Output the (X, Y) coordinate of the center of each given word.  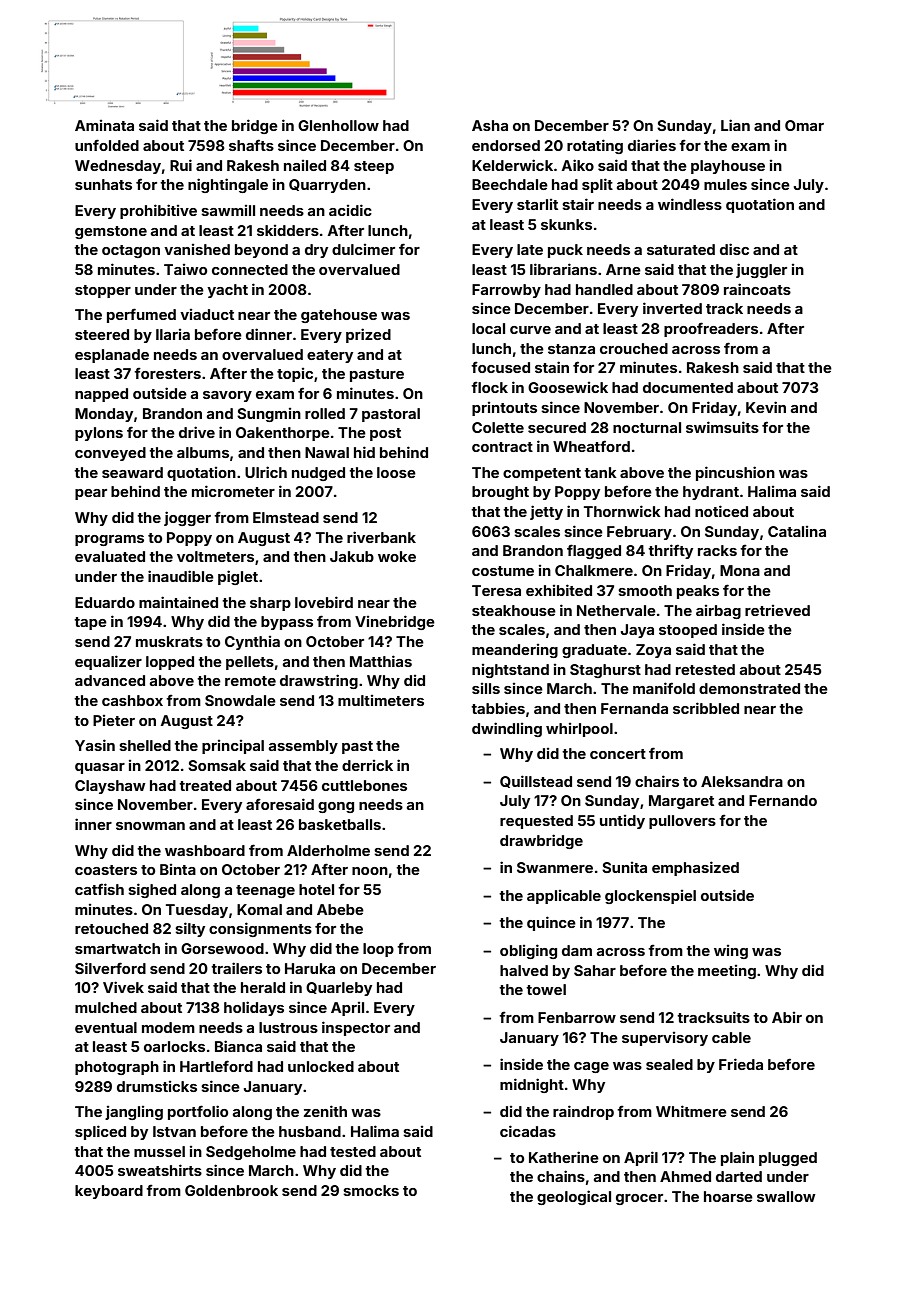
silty (190, 929)
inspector (356, 1028)
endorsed (506, 145)
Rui (181, 165)
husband (310, 1131)
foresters (167, 373)
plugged (788, 1159)
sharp (270, 604)
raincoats (757, 289)
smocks (371, 1190)
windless (690, 204)
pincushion (735, 473)
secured (557, 427)
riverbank (381, 537)
